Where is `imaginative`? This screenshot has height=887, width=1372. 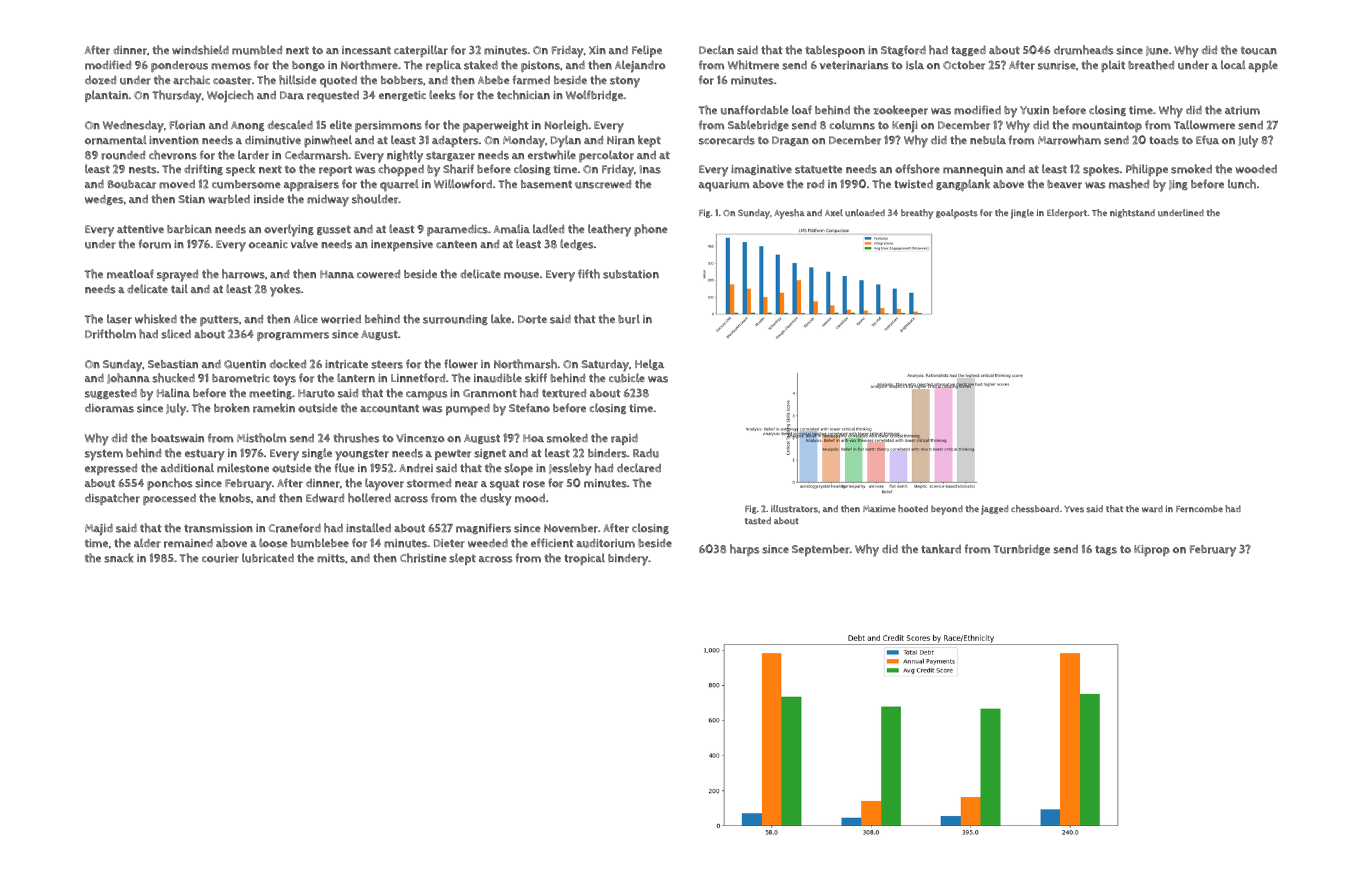
imaginative is located at coordinates (761, 170).
